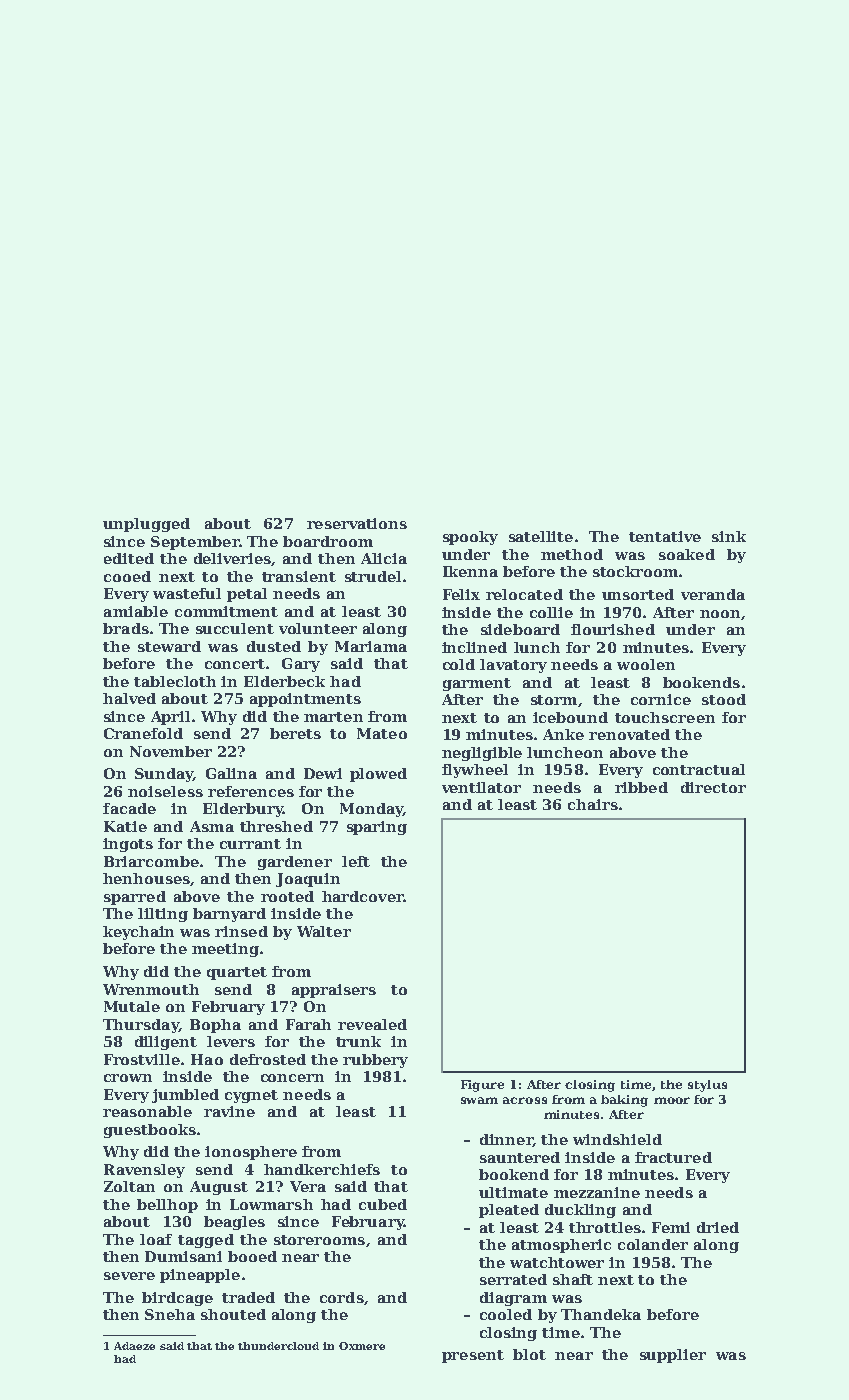  Describe the element at coordinates (665, 717) in the screenshot. I see `touchscreen` at that location.
